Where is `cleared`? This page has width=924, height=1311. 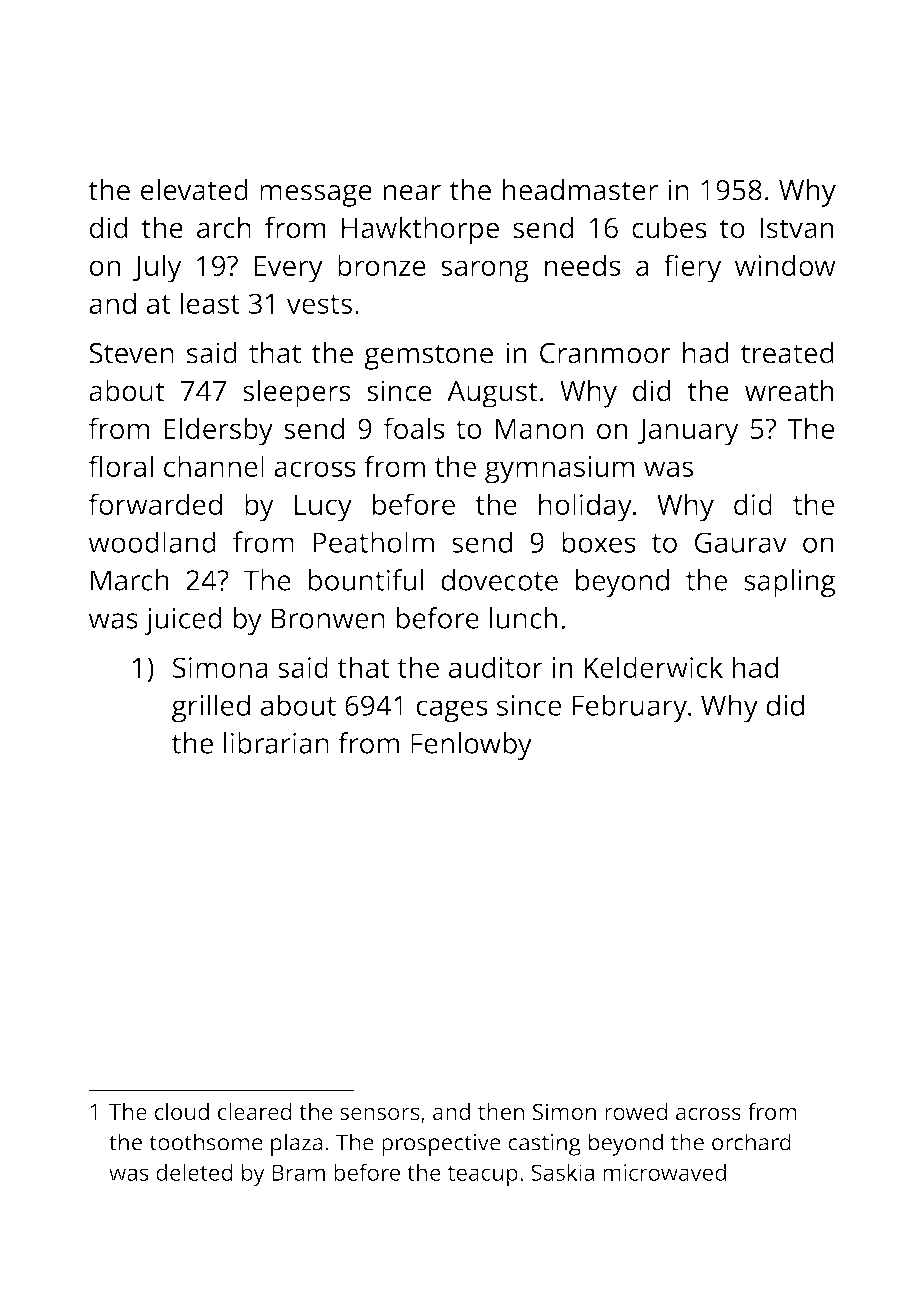 cleared is located at coordinates (255, 1111).
